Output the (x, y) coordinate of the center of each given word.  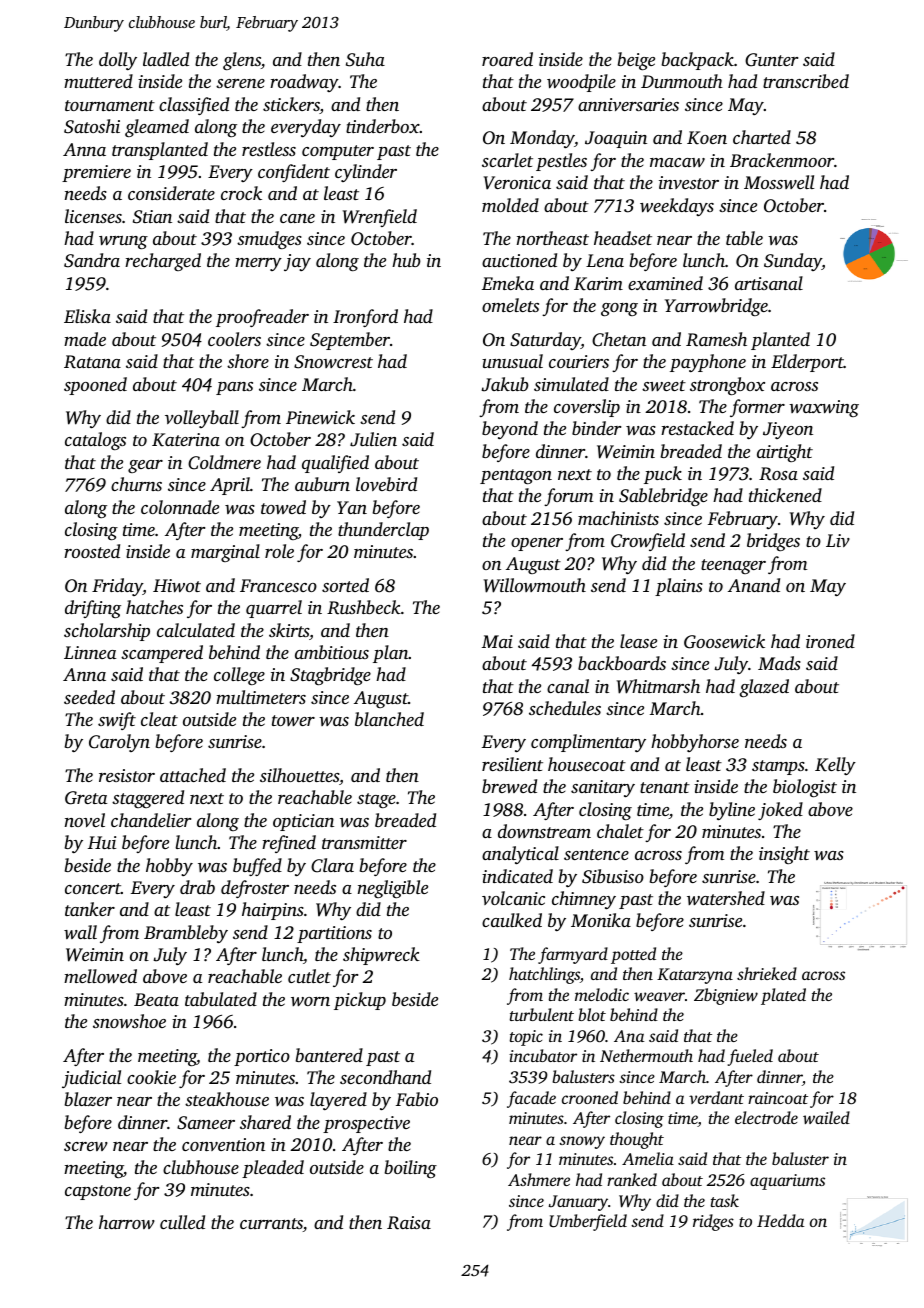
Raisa (409, 1223)
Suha (365, 59)
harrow (127, 1222)
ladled (166, 59)
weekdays (677, 207)
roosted (92, 551)
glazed (764, 688)
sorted (345, 585)
